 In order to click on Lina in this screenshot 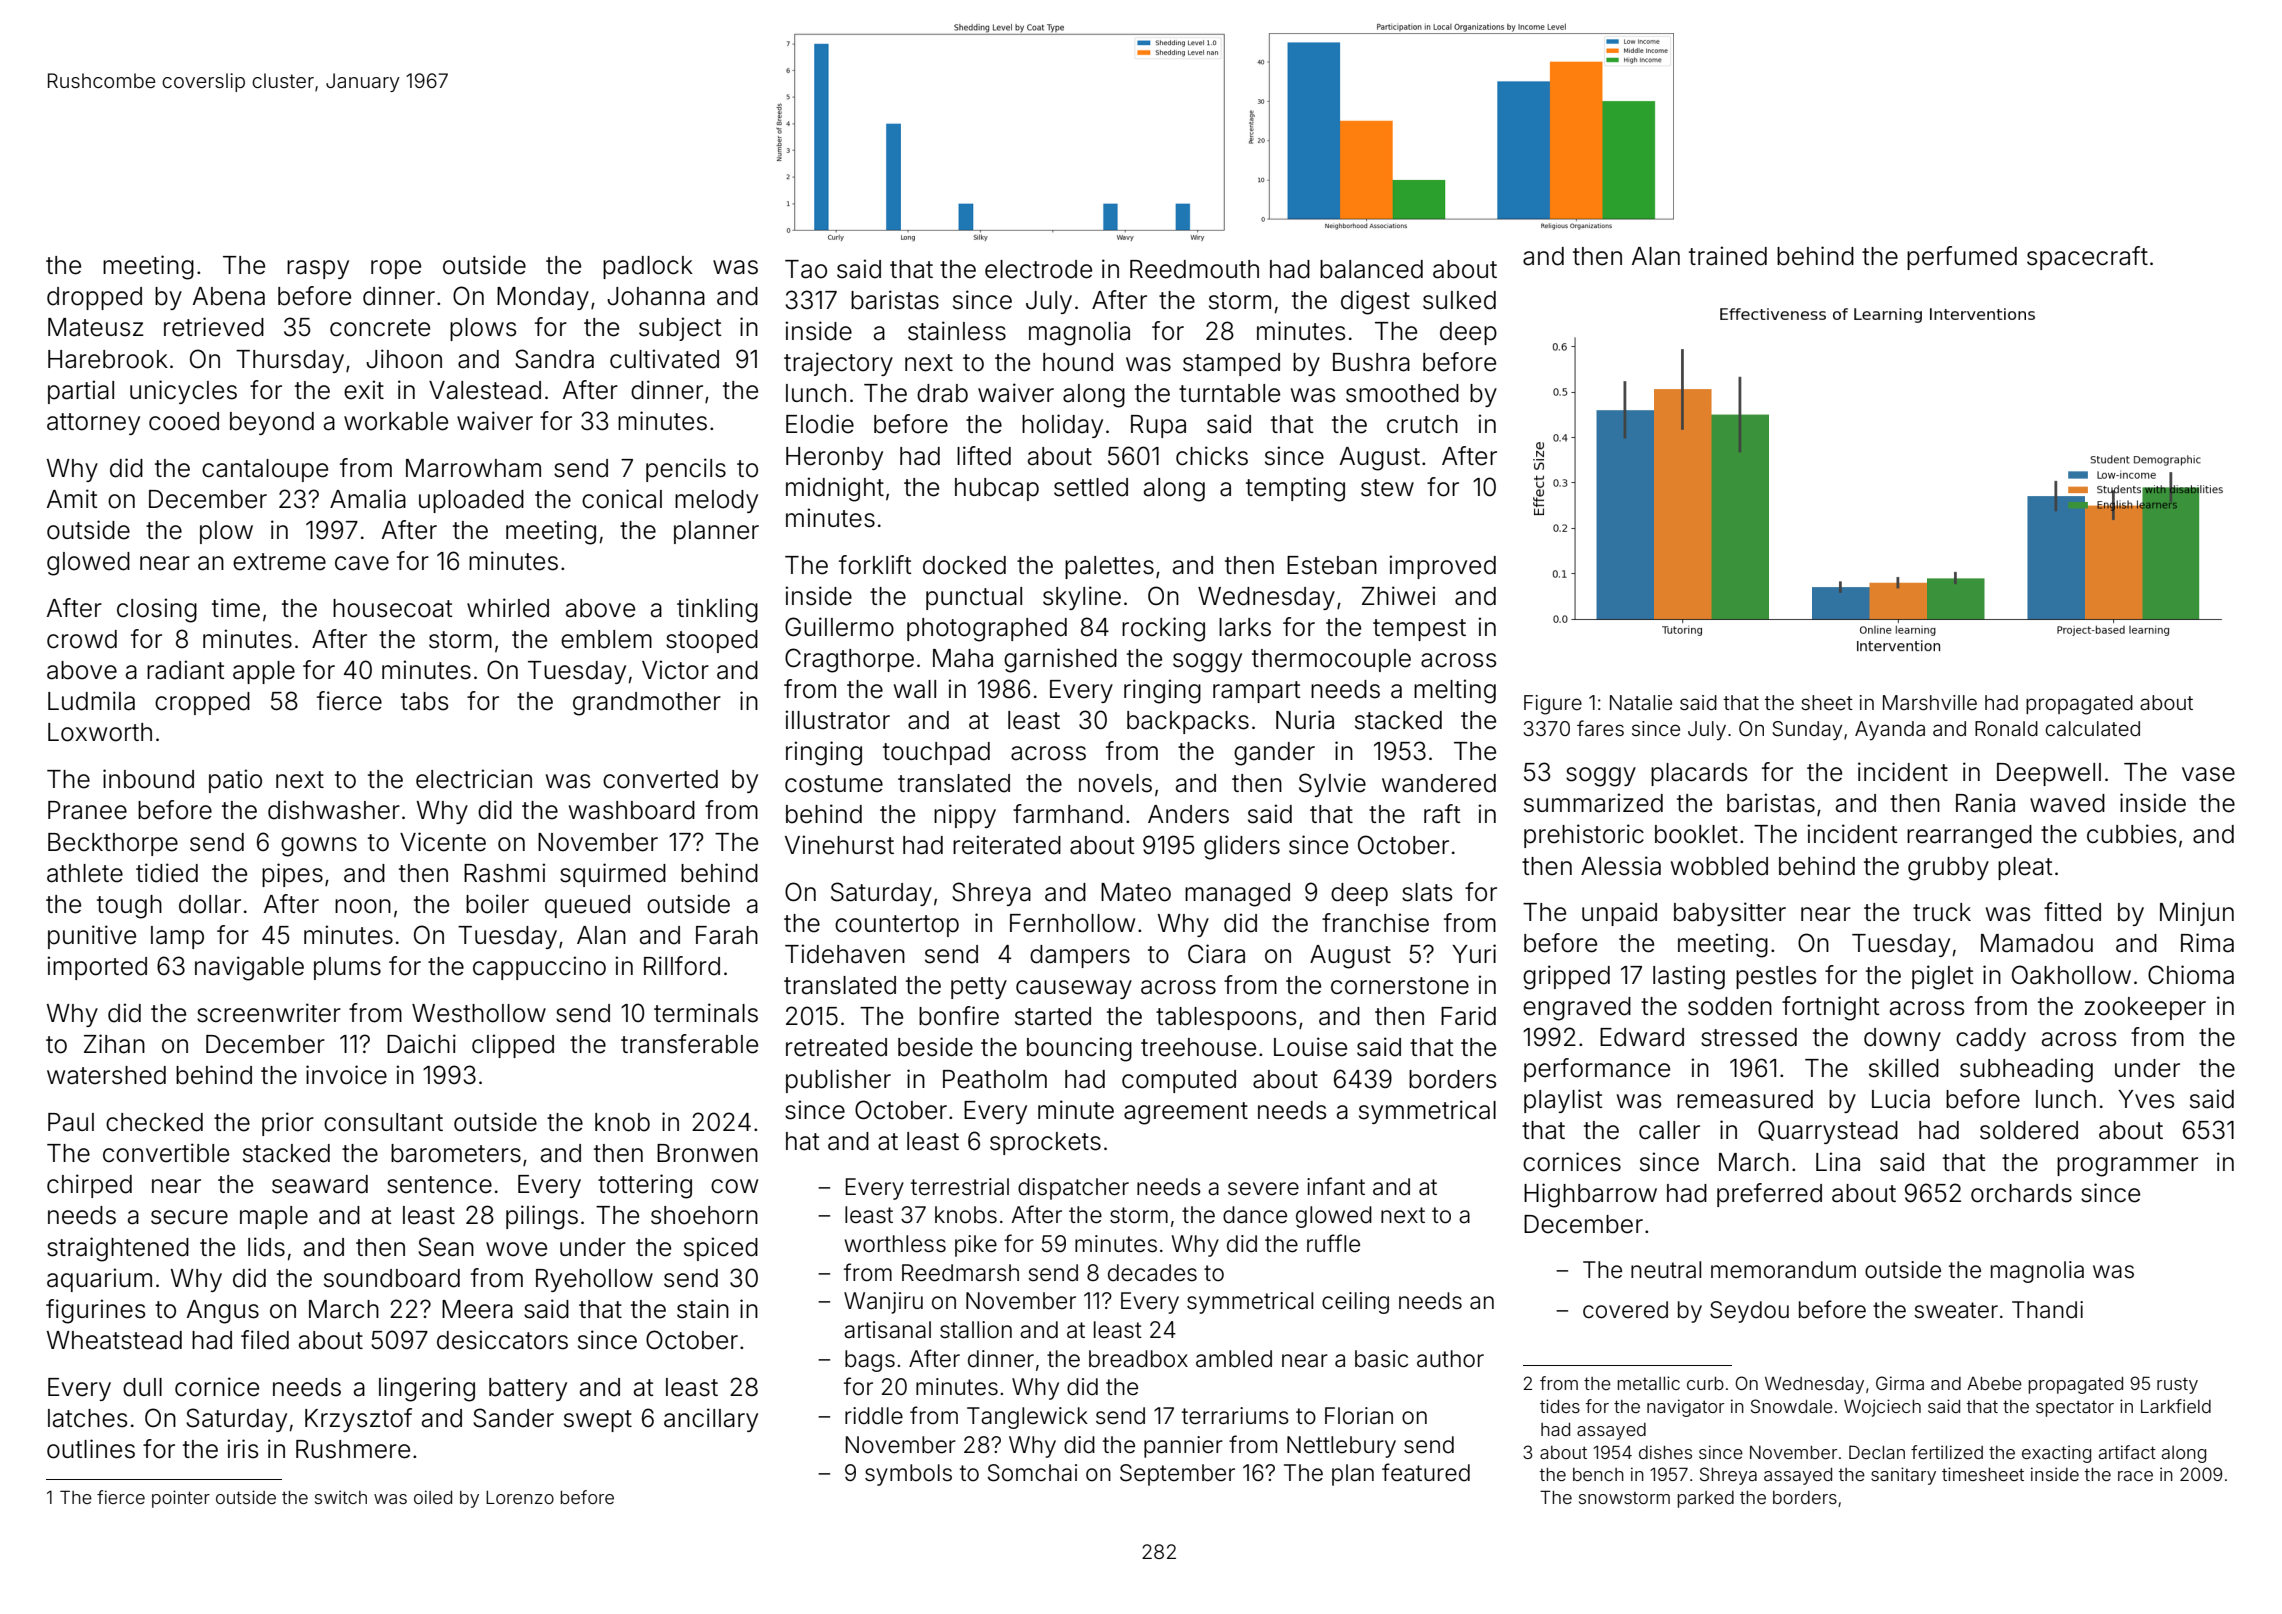, I will do `click(1838, 1162)`.
